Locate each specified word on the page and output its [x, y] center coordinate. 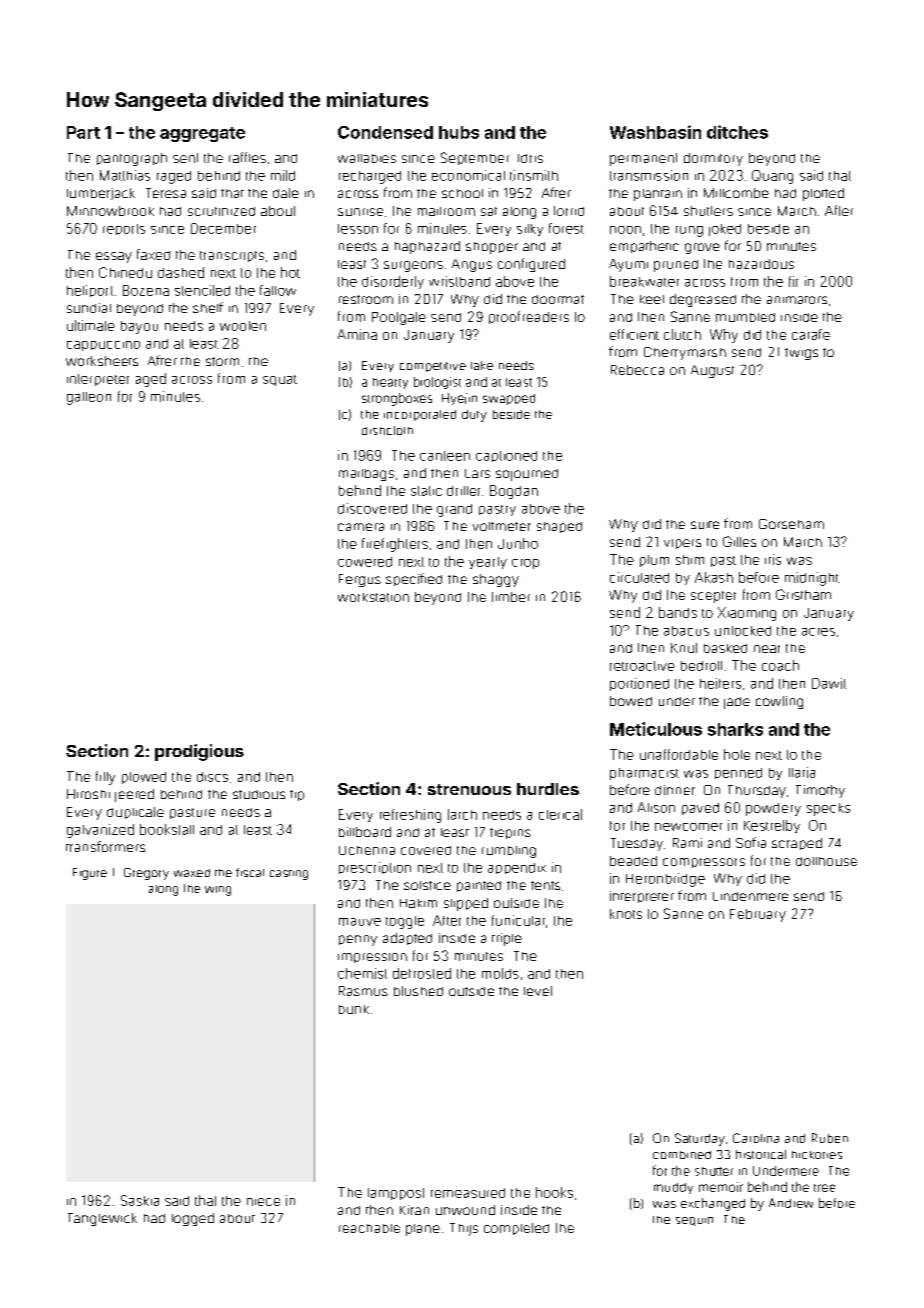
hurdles [548, 789]
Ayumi [628, 265]
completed [516, 1229]
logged [193, 1219]
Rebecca [637, 370]
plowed [144, 778]
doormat [558, 299]
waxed [192, 873]
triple [507, 939]
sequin [694, 1221]
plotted [823, 194]
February [758, 915]
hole [737, 754]
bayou [139, 327]
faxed [153, 254]
